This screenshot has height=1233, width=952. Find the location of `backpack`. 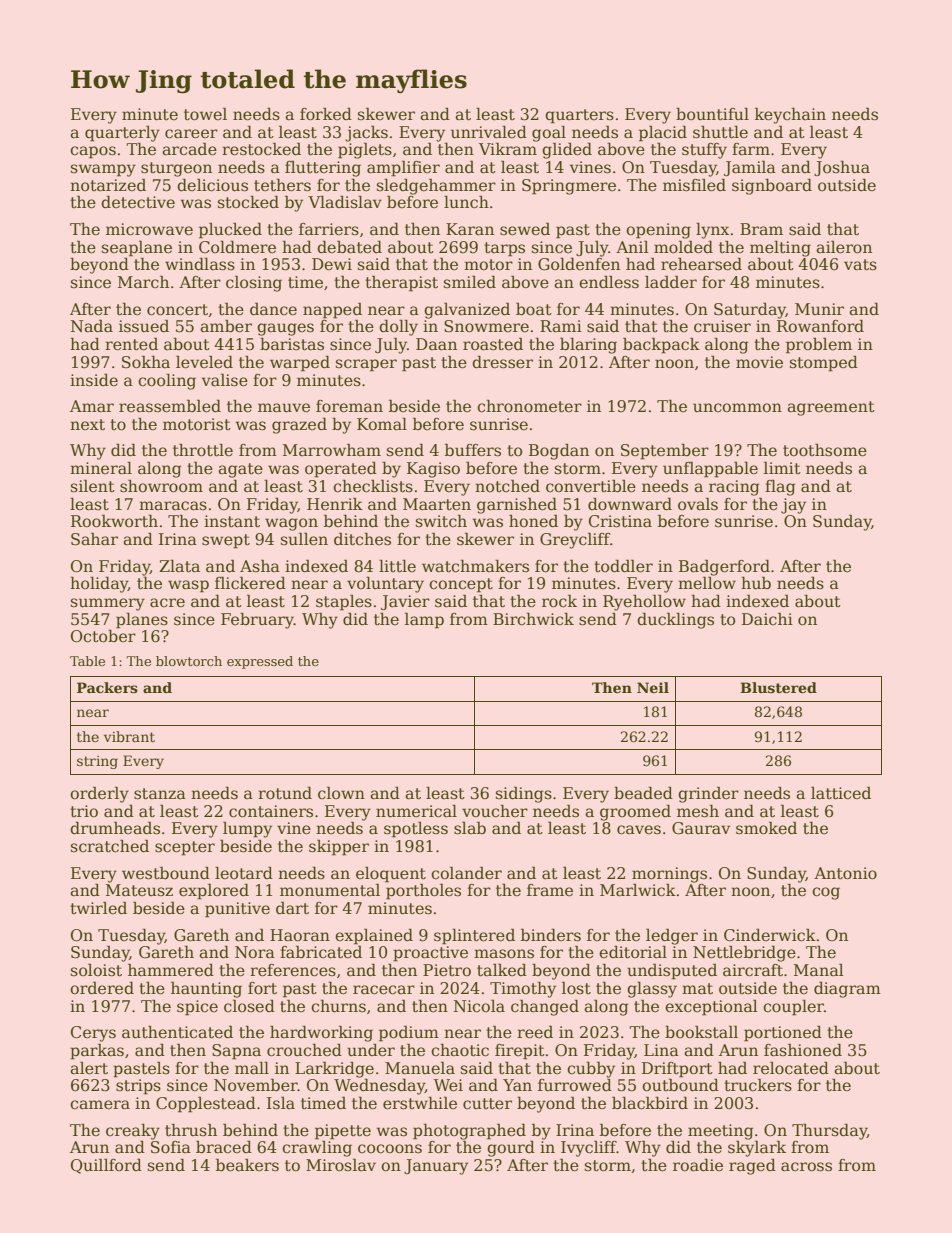

backpack is located at coordinates (661, 345).
